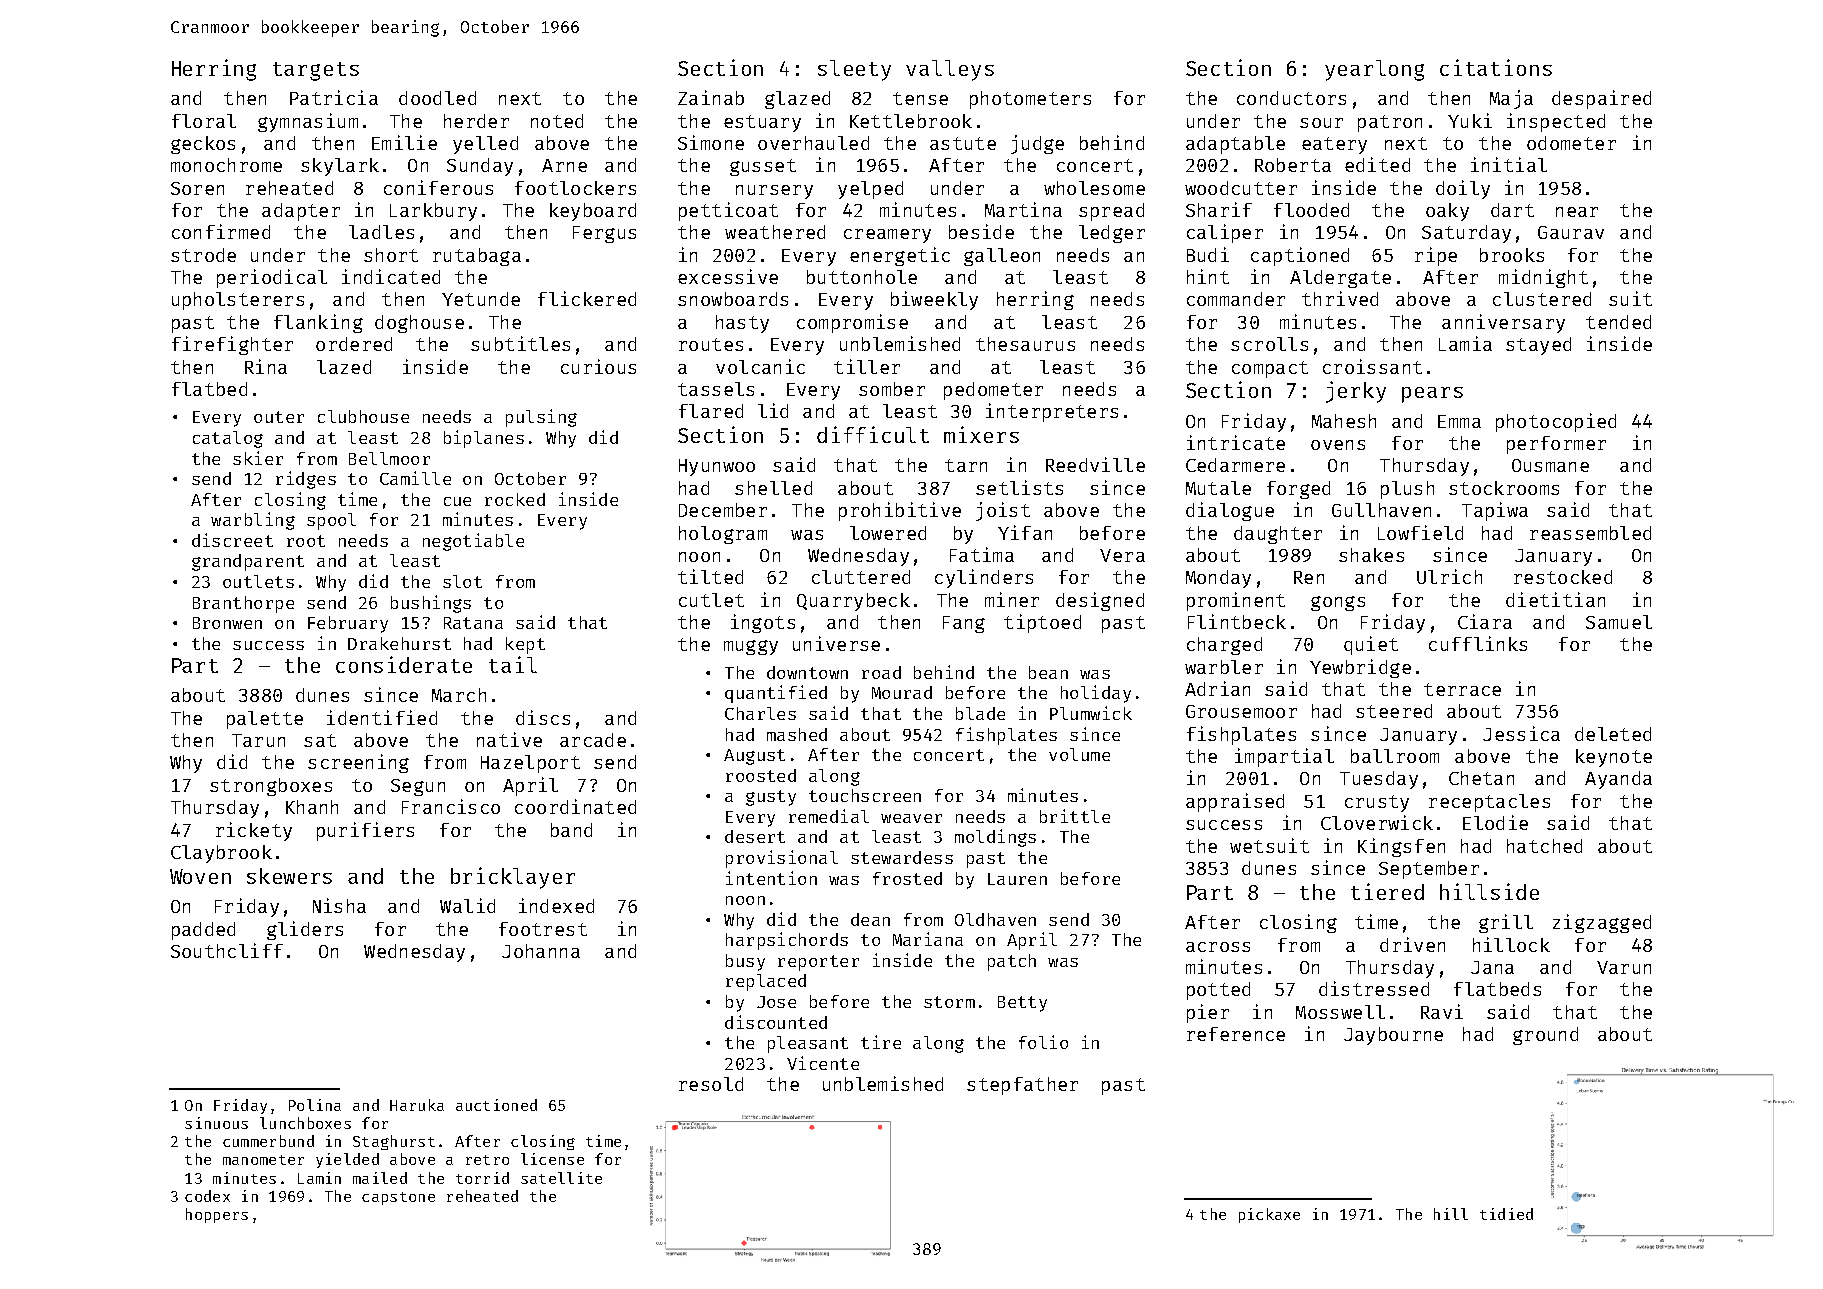 This document has height=1289, width=1823. What do you see at coordinates (776, 1002) in the document?
I see `Jose` at bounding box center [776, 1002].
